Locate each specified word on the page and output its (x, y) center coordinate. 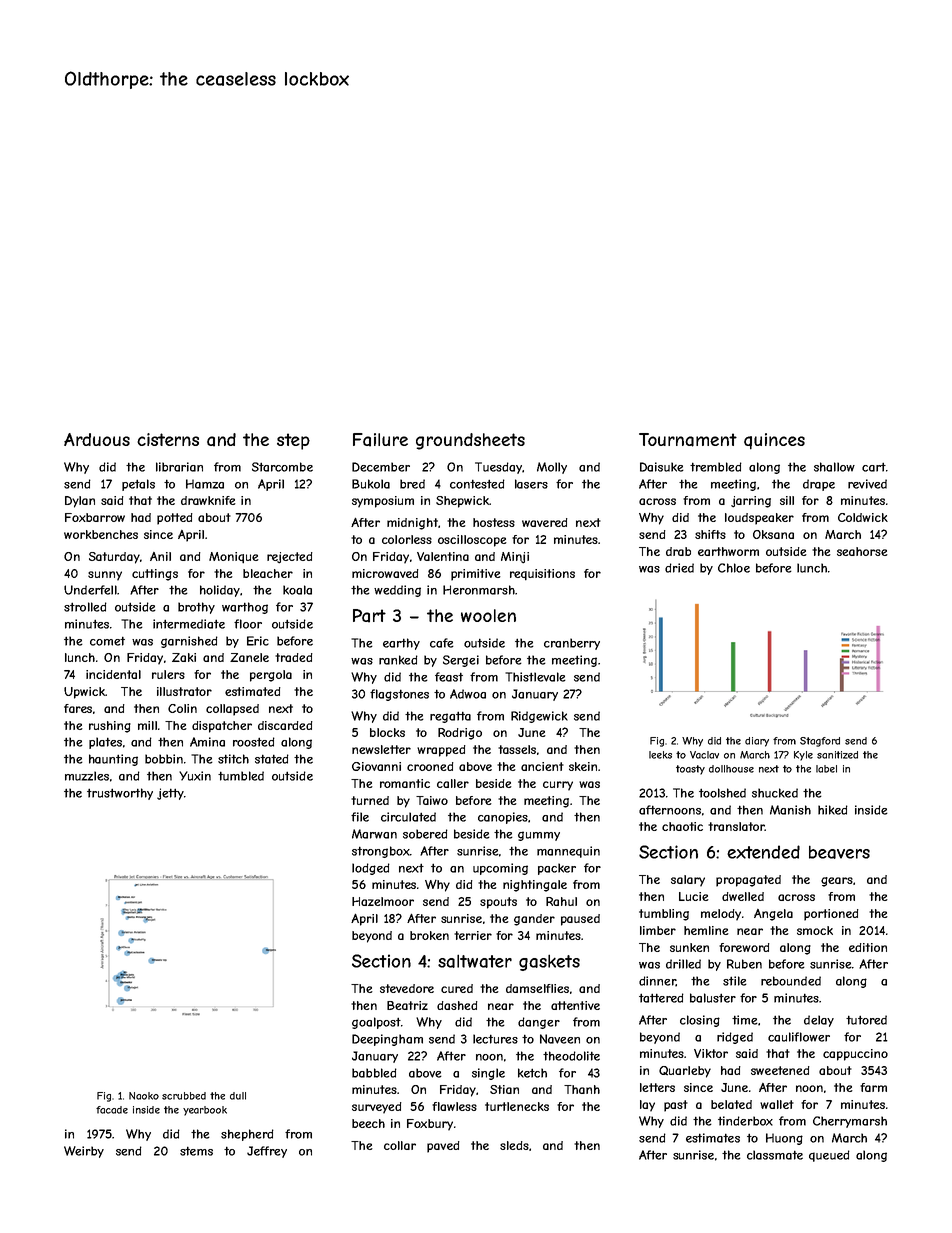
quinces (774, 441)
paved (443, 1147)
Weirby (84, 1152)
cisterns (168, 439)
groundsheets (470, 441)
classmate (775, 1155)
